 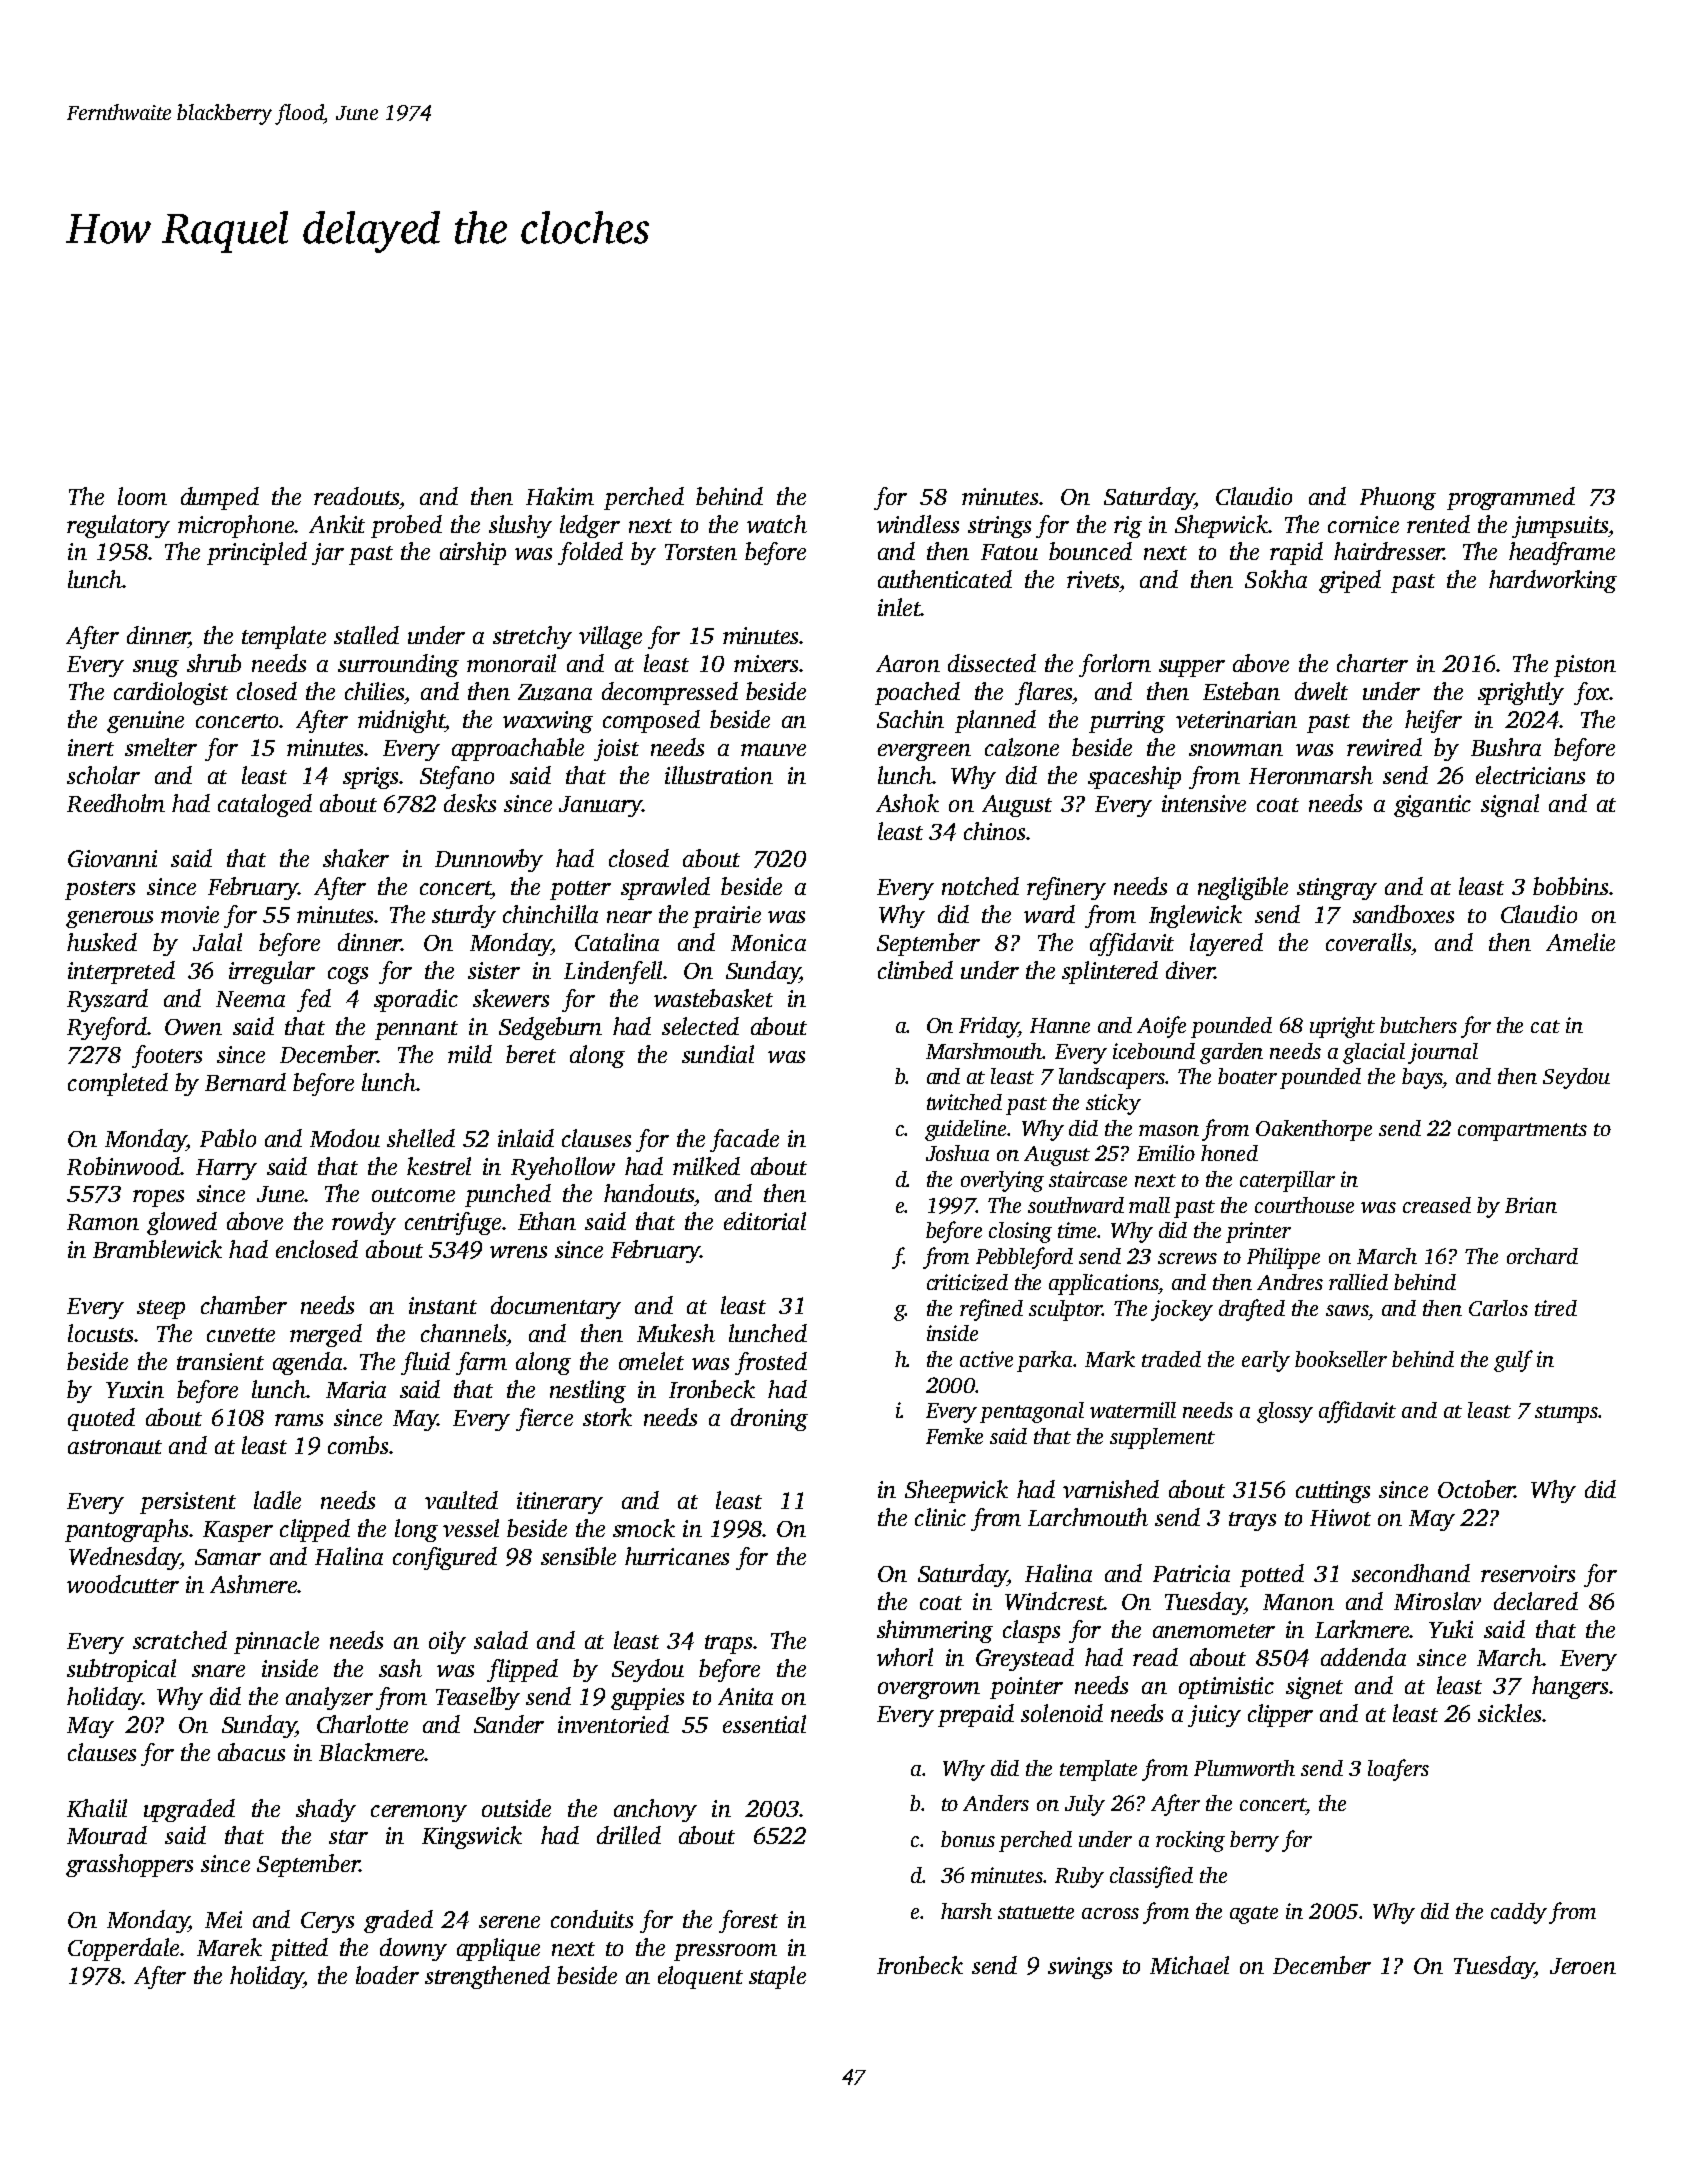 What do you see at coordinates (1032, 1412) in the document?
I see `pentagonal` at bounding box center [1032, 1412].
